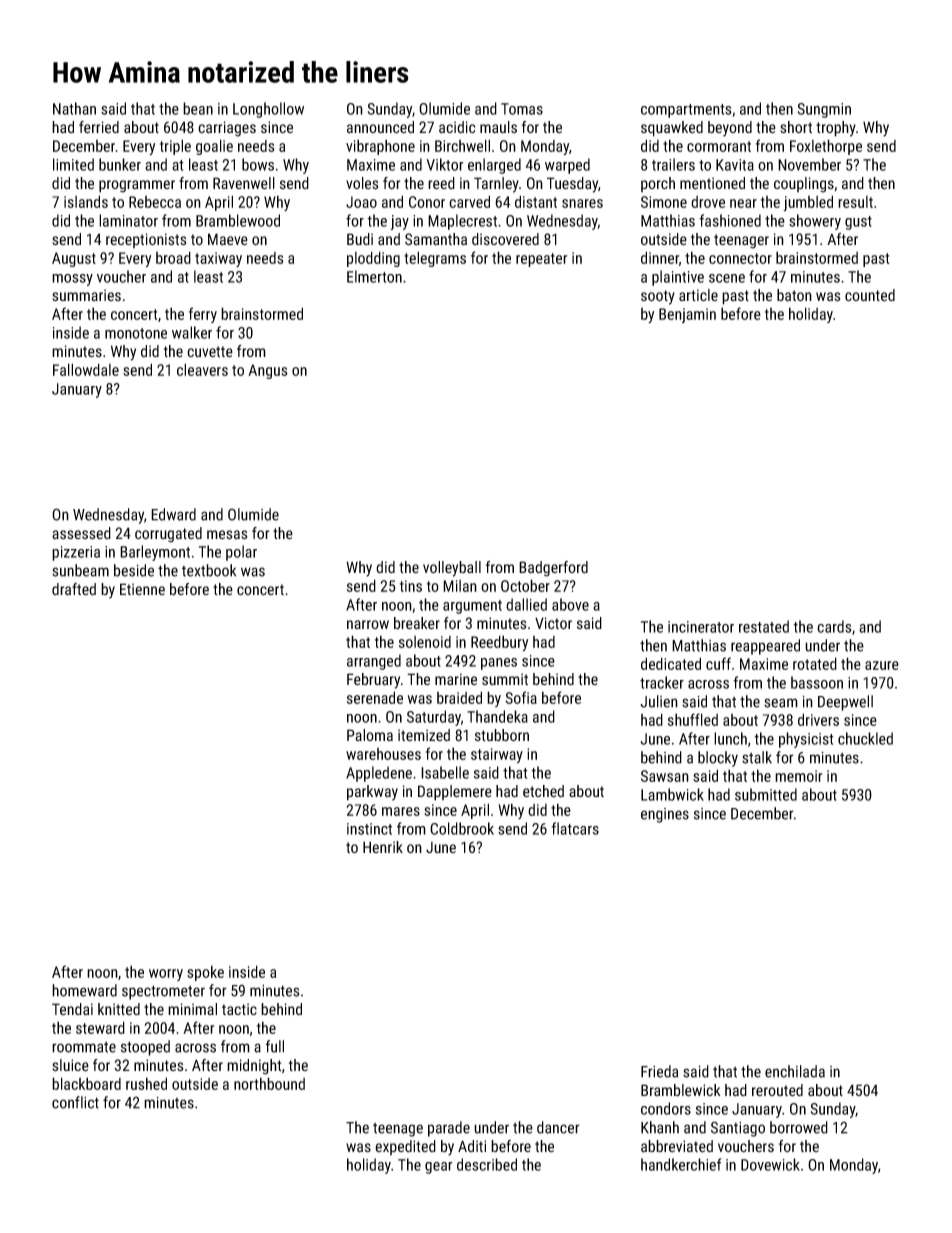 The height and width of the image is (1233, 952). What do you see at coordinates (757, 757) in the image?
I see `stalk` at bounding box center [757, 757].
